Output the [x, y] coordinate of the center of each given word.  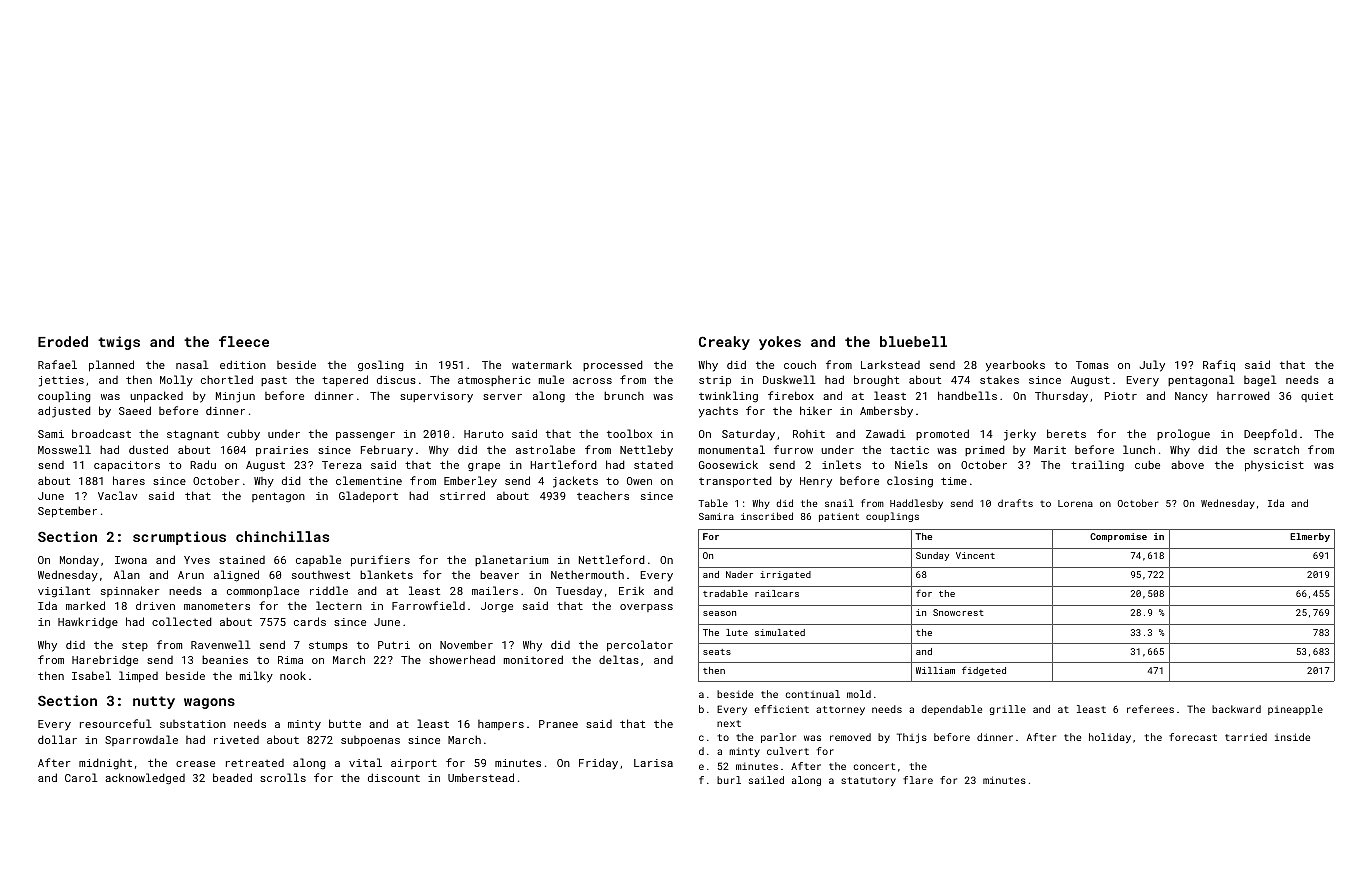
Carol [81, 777]
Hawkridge [88, 623]
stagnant [193, 435]
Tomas [1092, 365]
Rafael [57, 364]
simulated [780, 632]
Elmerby [1310, 537]
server [502, 397]
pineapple [1295, 710]
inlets [841, 464]
